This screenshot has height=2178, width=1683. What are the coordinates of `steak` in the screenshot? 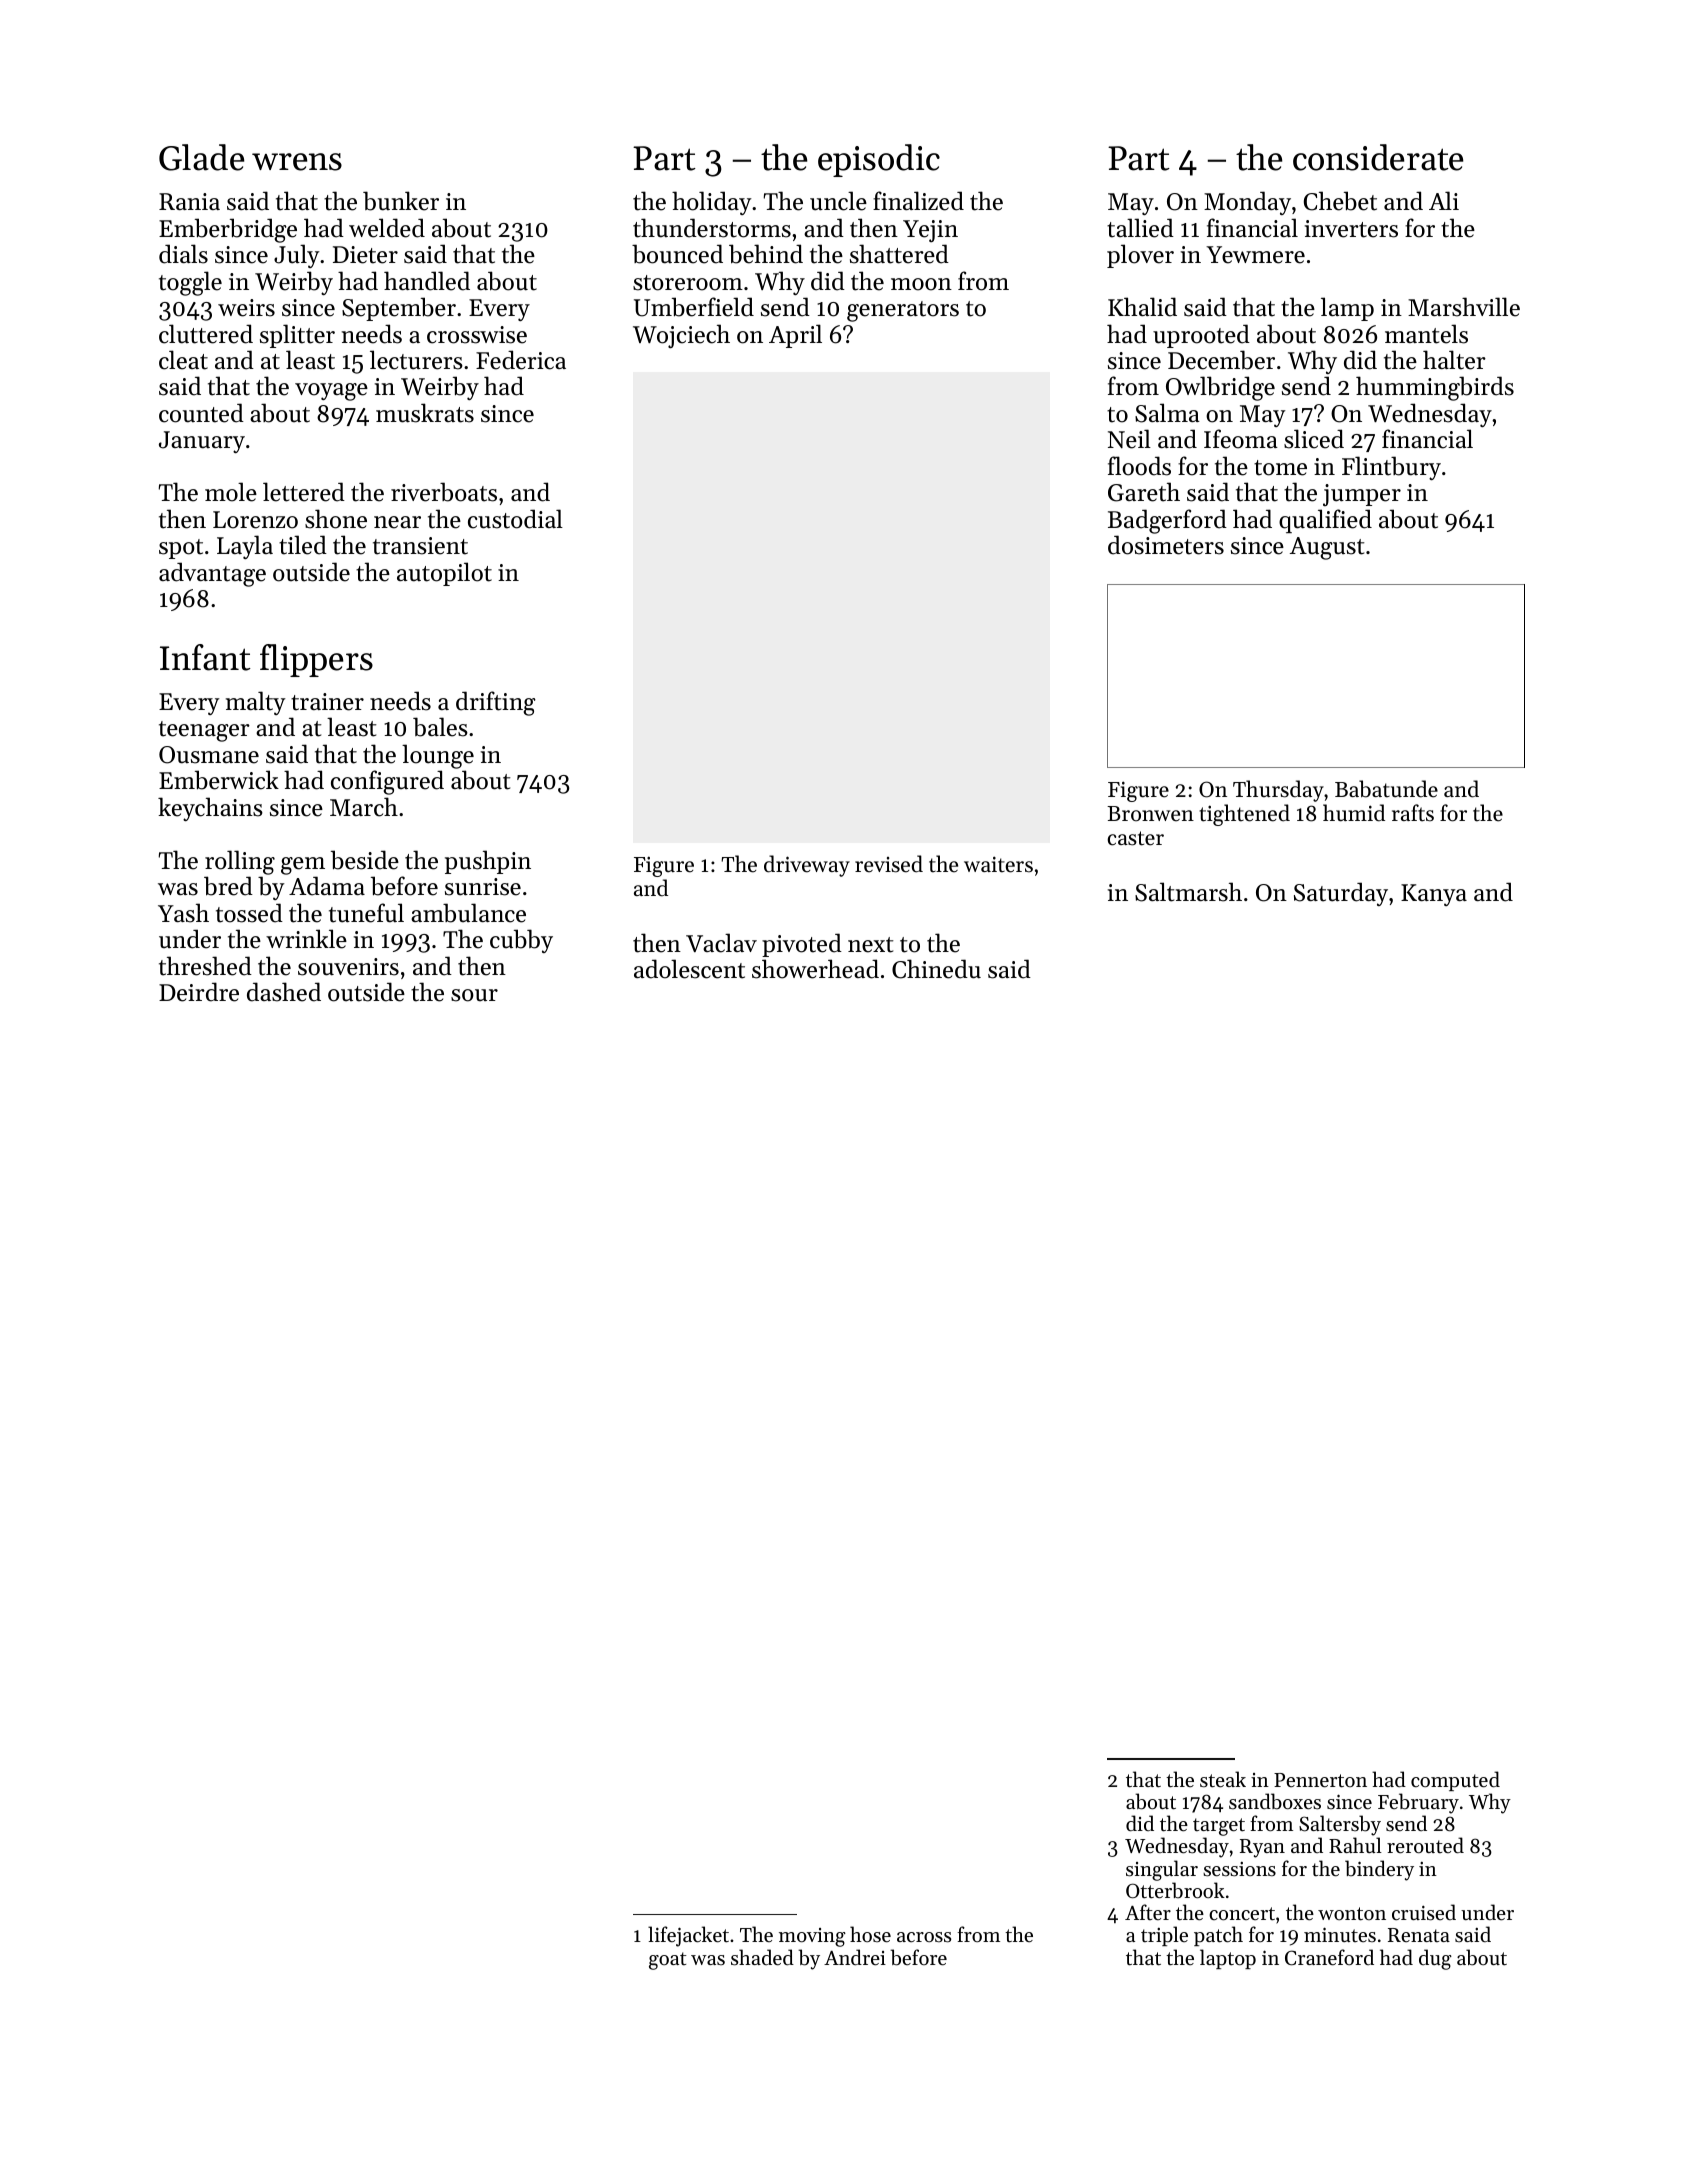 It's located at (1223, 1779).
